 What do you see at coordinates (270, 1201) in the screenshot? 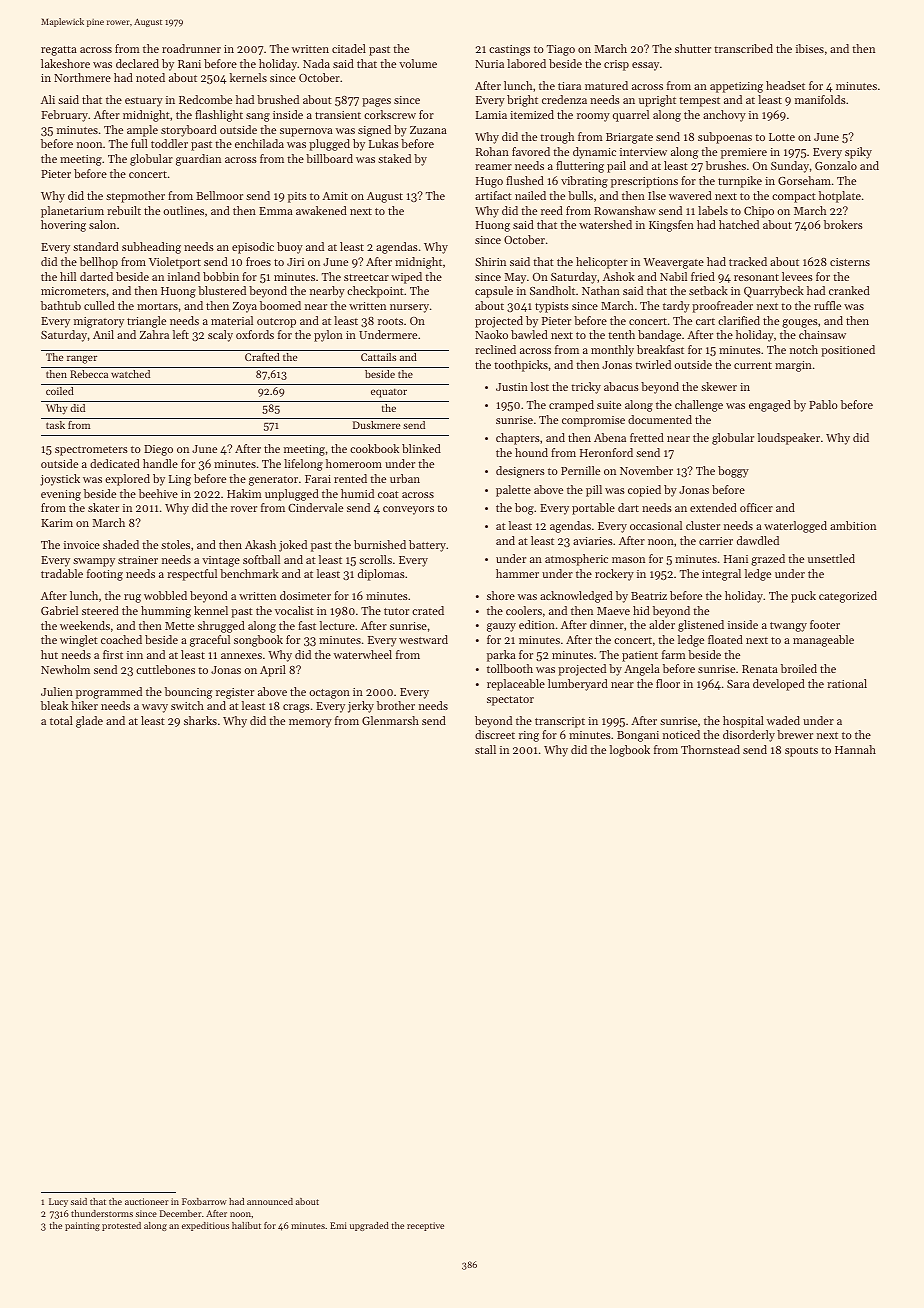
I see `announced` at bounding box center [270, 1201].
